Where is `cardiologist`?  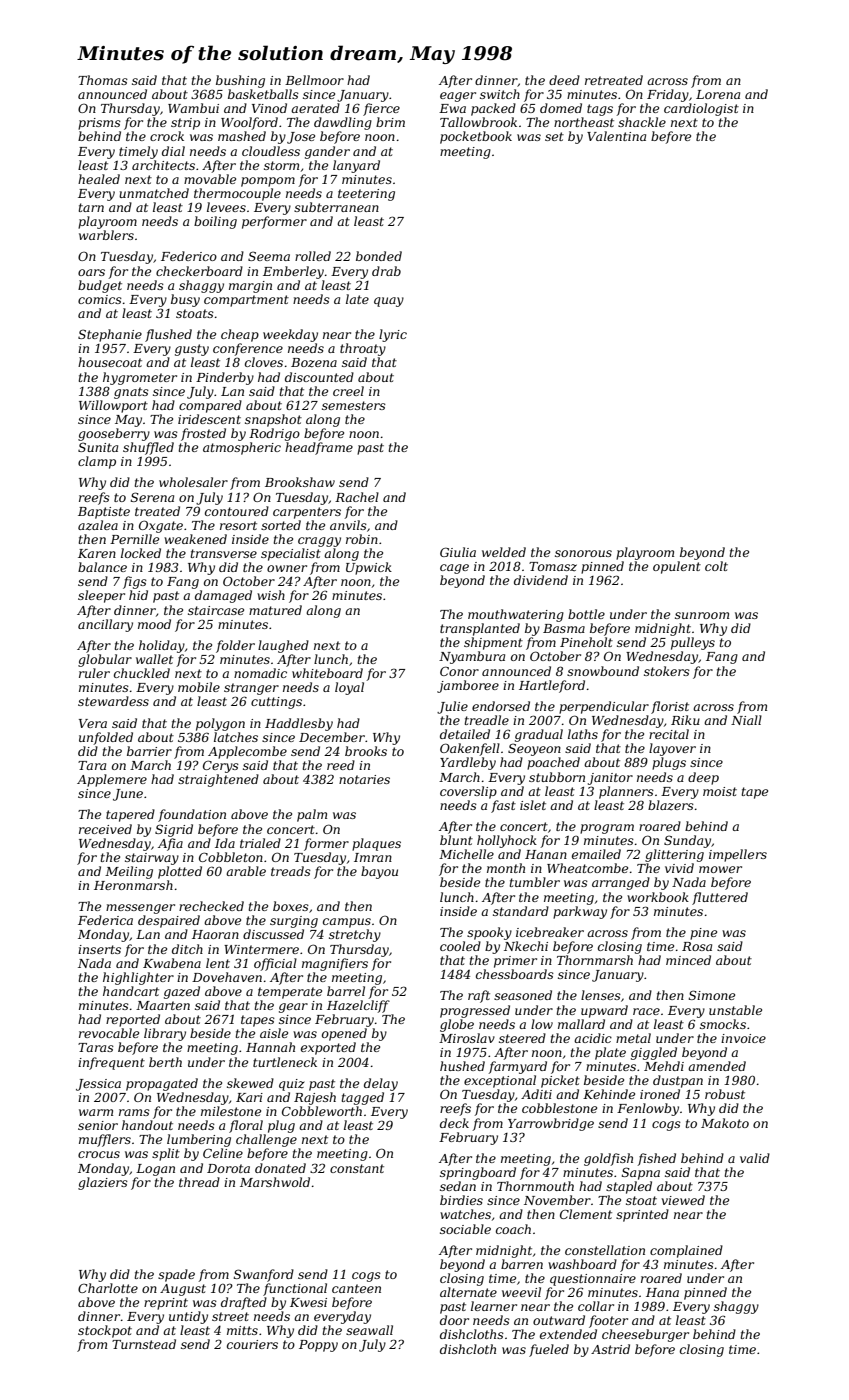
cardiologist is located at coordinates (701, 109).
